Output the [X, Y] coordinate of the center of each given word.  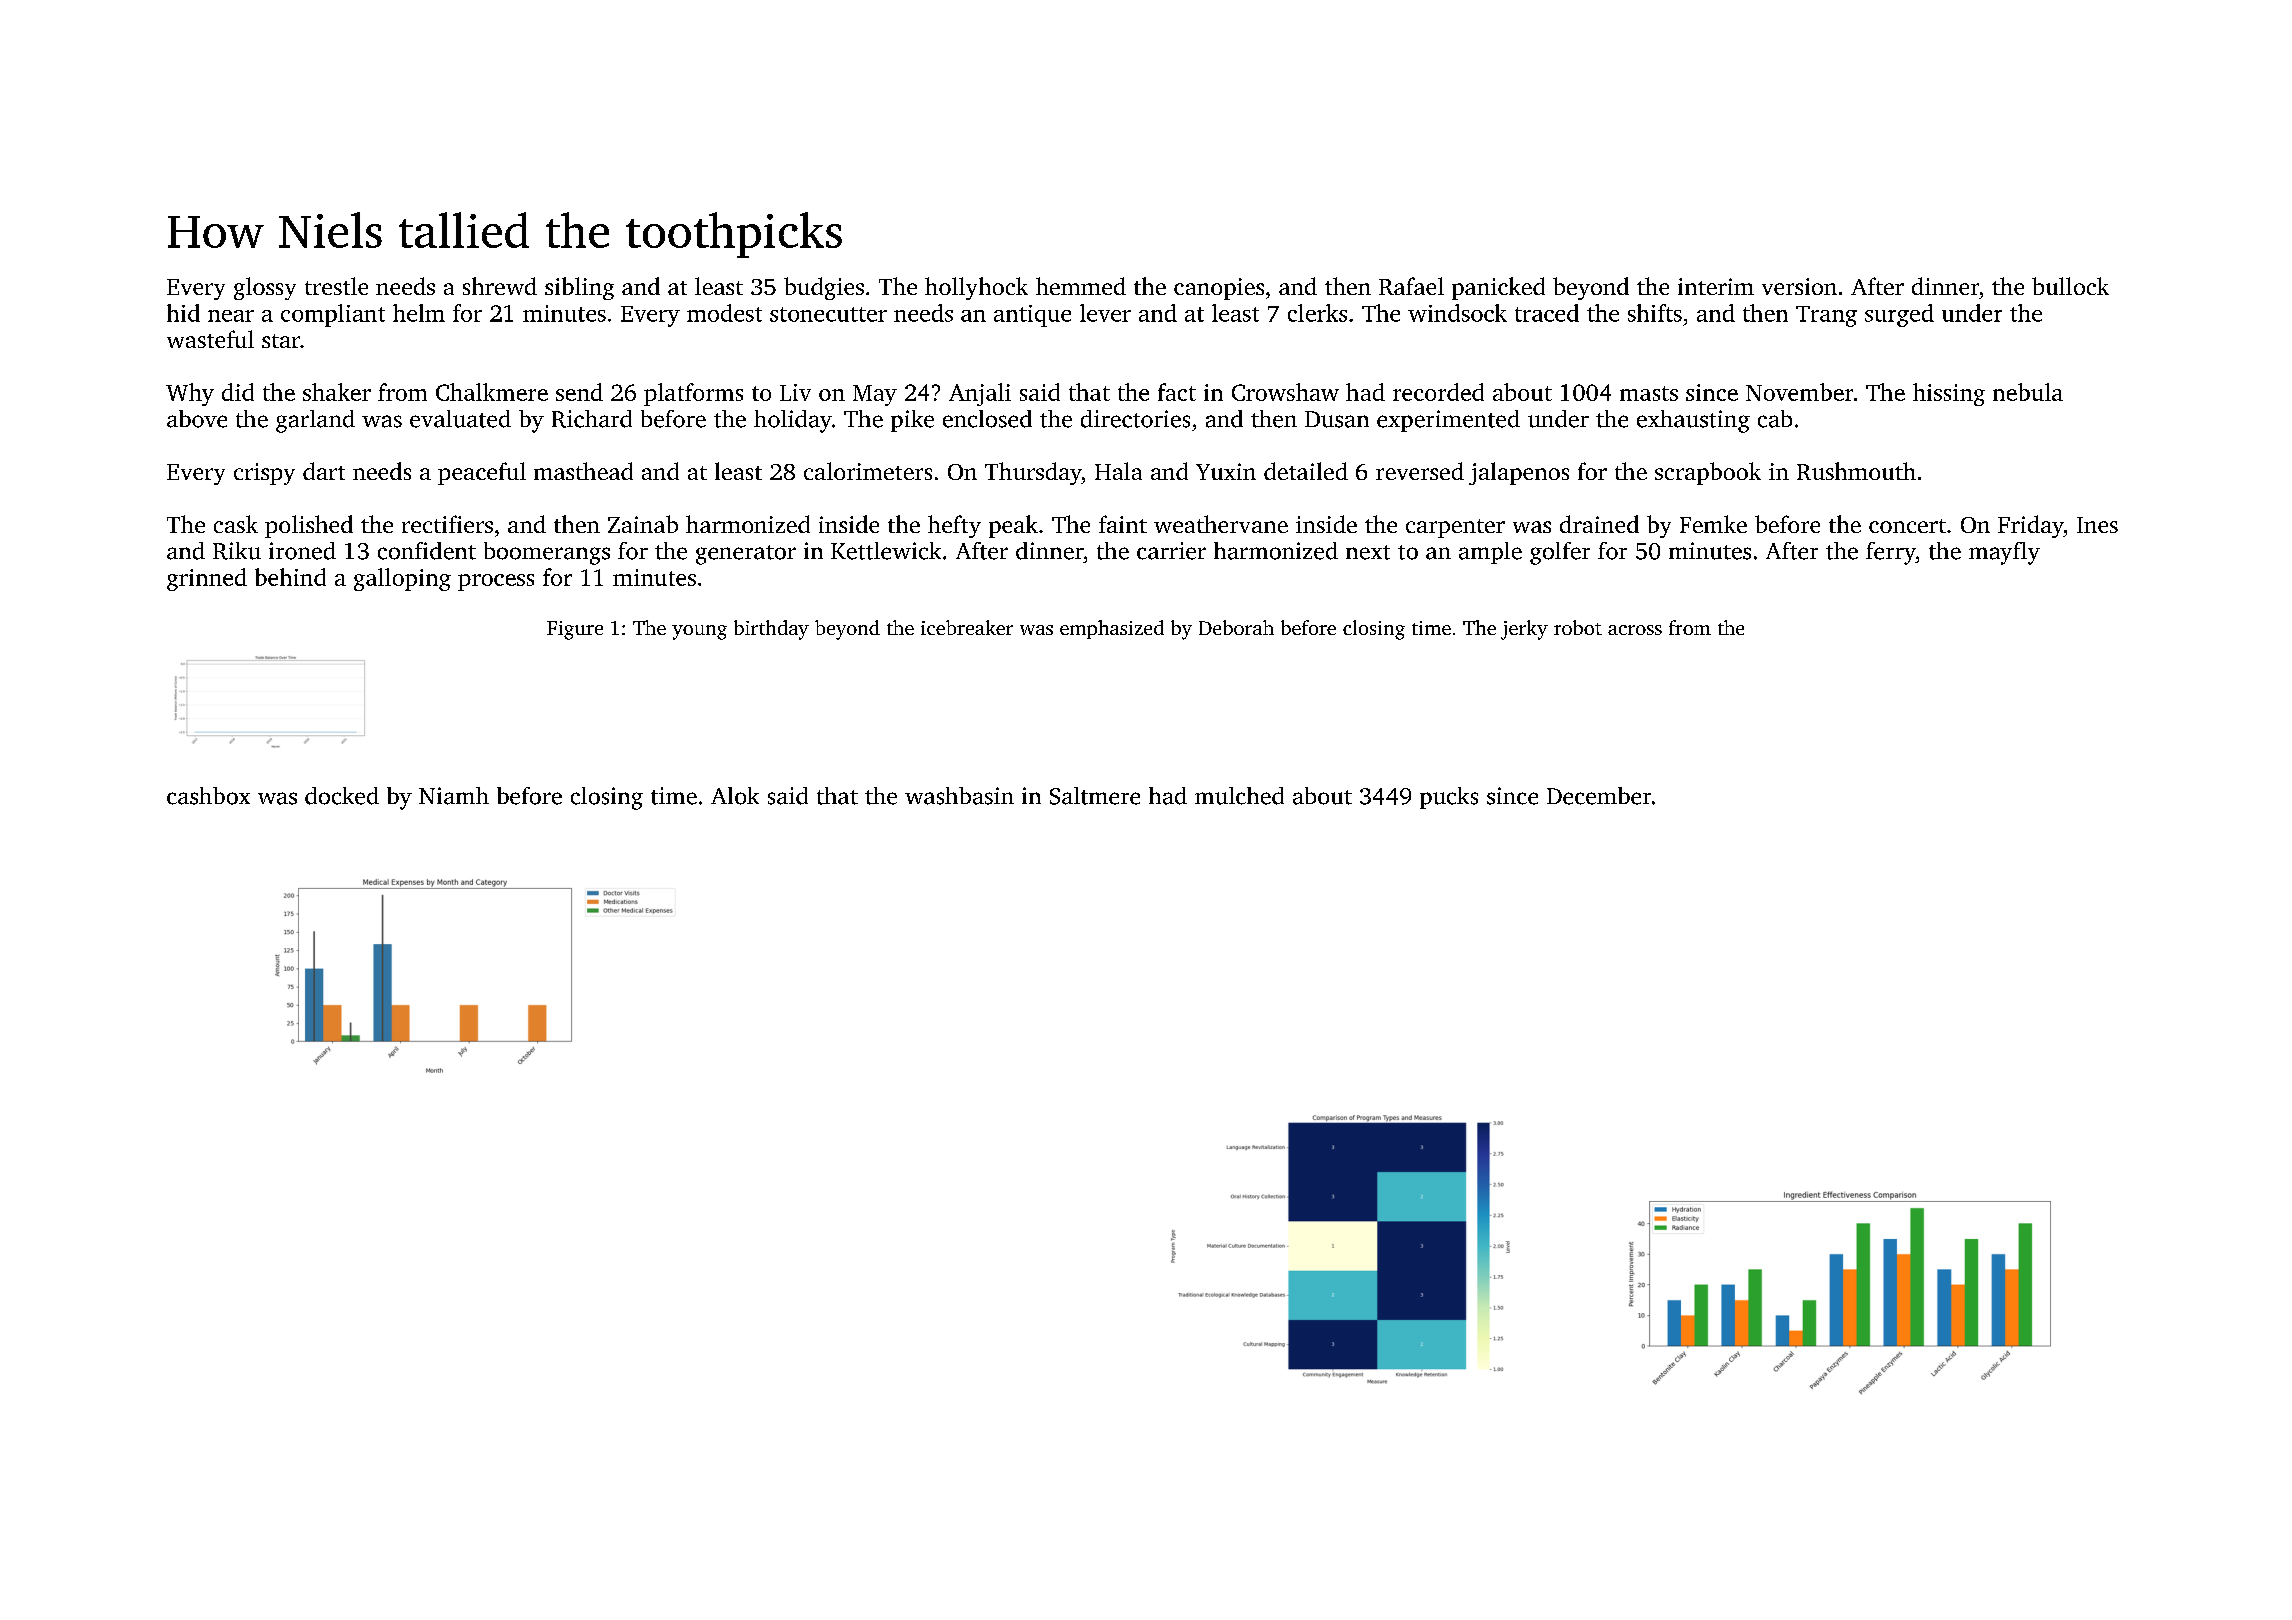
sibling [579, 288]
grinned [207, 579]
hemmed [1081, 286]
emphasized [1112, 629]
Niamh [454, 796]
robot [1578, 627]
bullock [2070, 286]
